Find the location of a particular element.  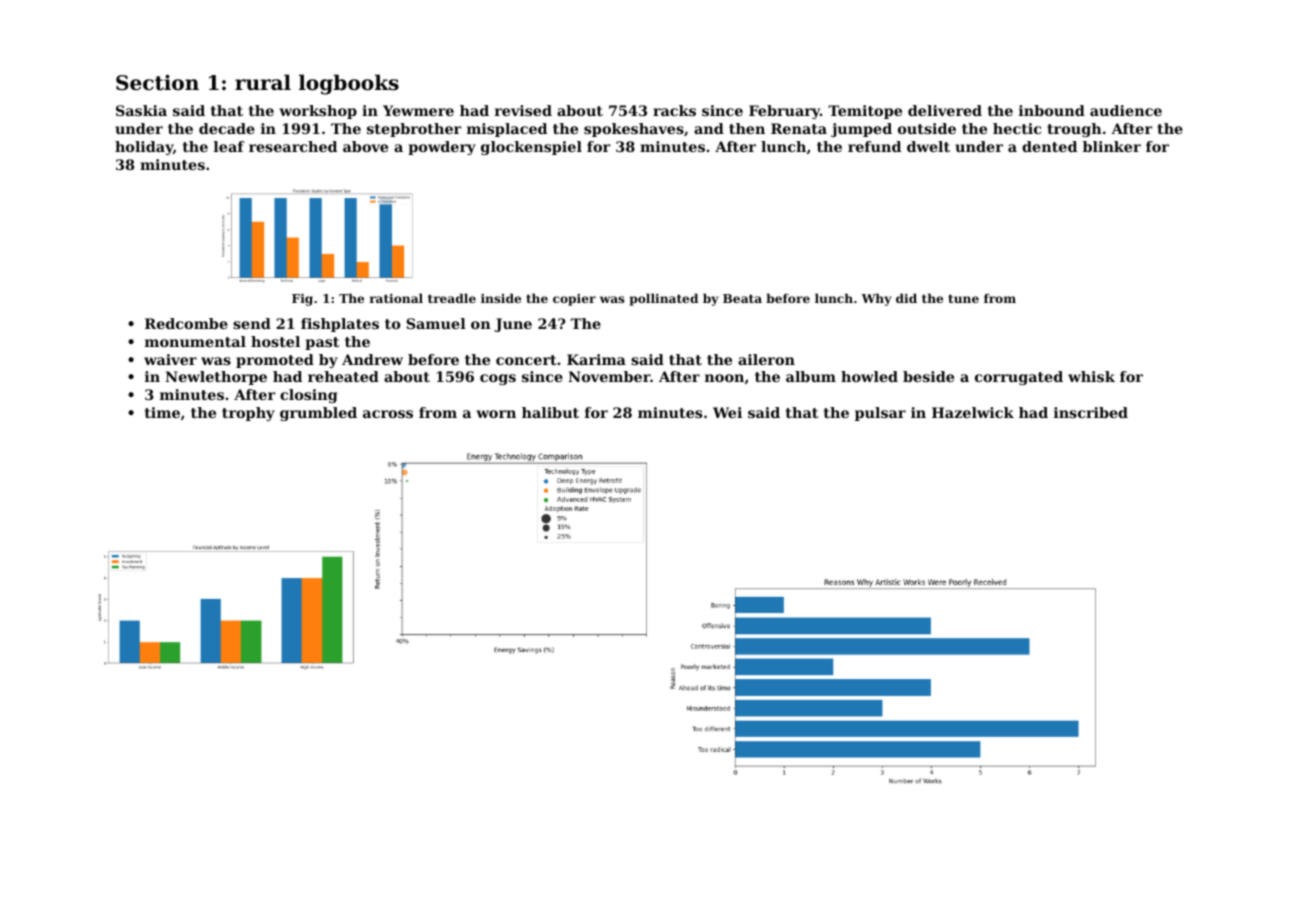

delivered is located at coordinates (945, 110).
